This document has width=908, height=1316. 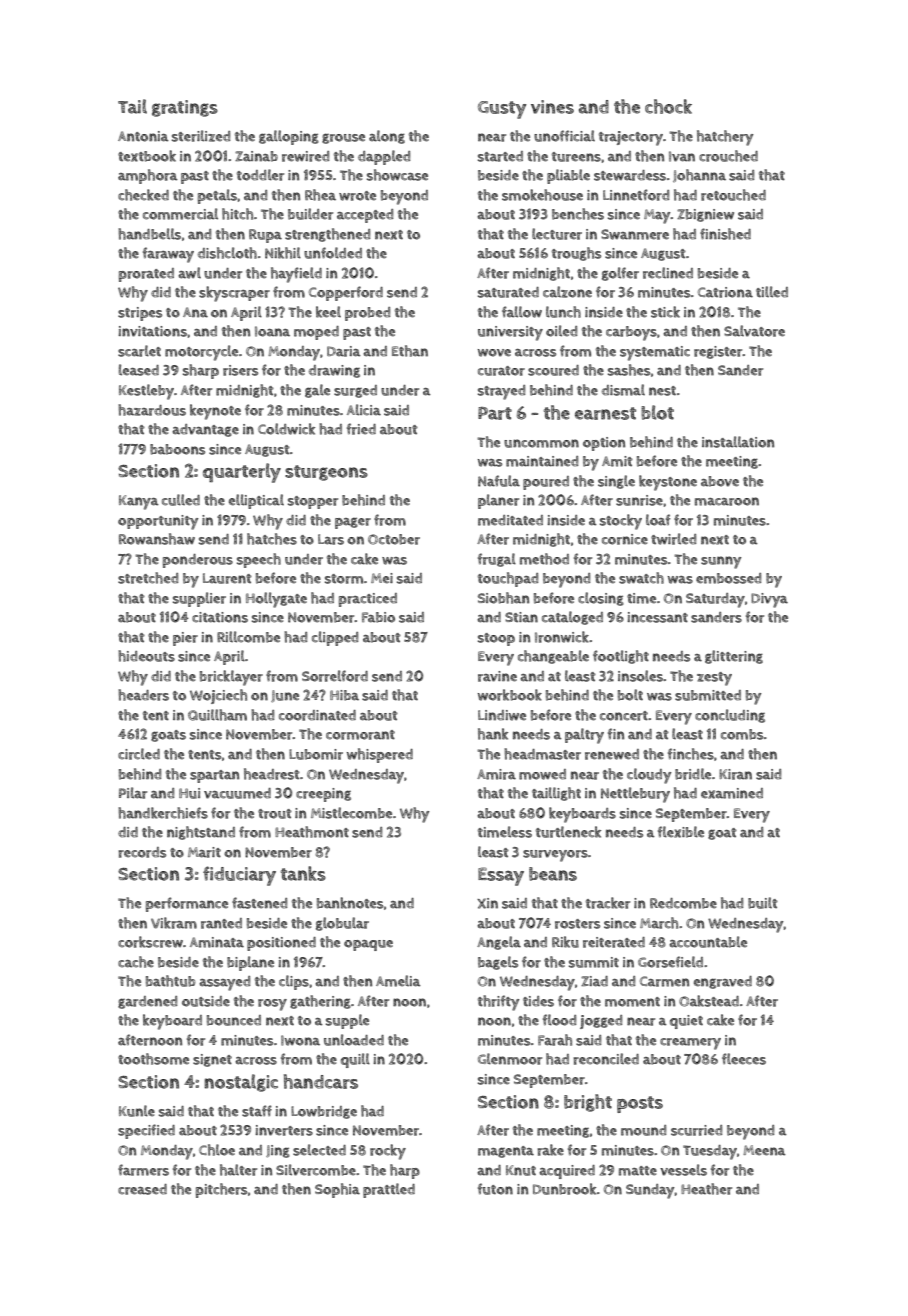 What do you see at coordinates (725, 234) in the document?
I see `finished` at bounding box center [725, 234].
